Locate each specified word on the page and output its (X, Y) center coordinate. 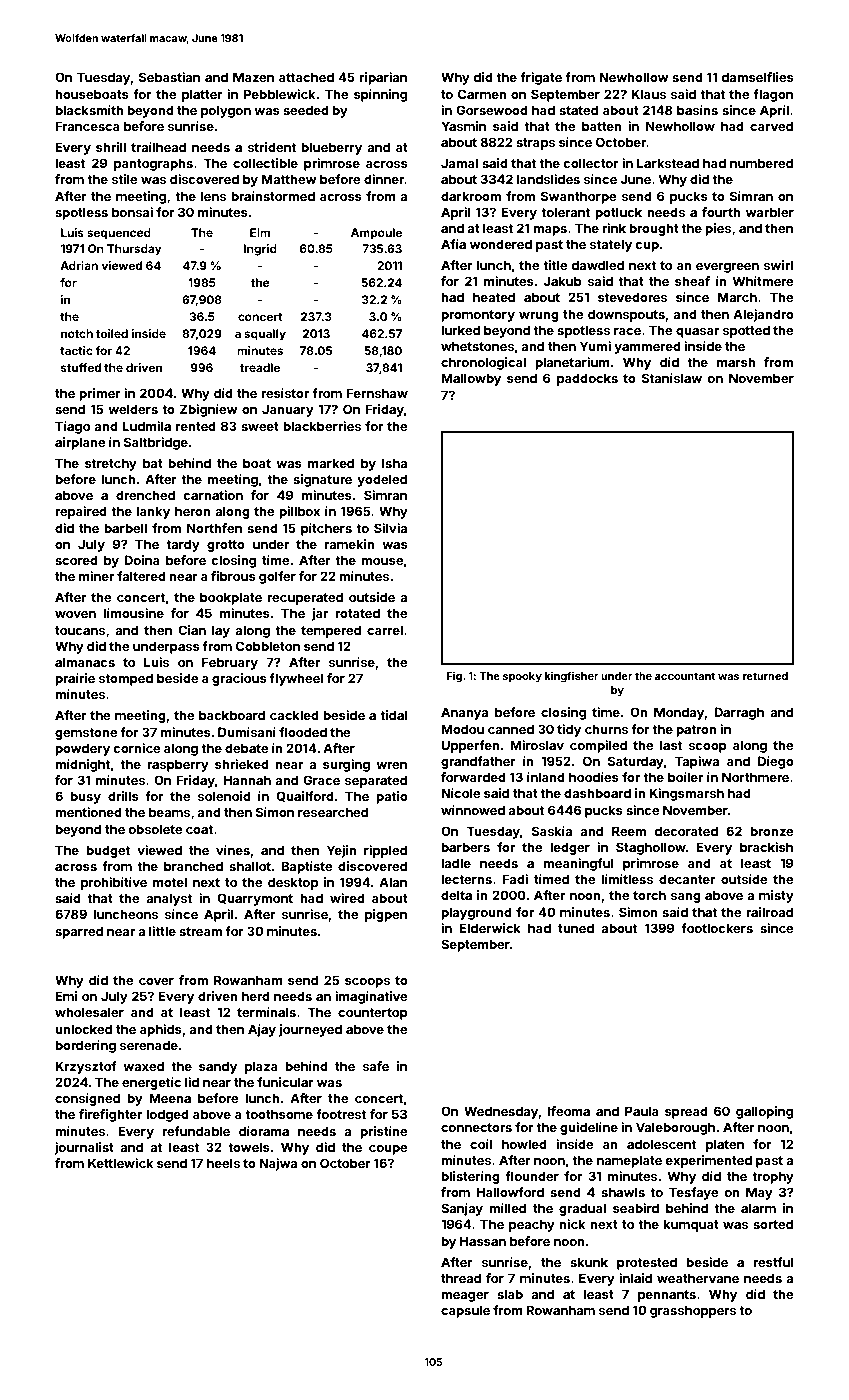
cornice (137, 748)
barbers (465, 847)
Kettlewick (120, 1163)
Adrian (79, 265)
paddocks (587, 379)
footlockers (717, 928)
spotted (746, 331)
